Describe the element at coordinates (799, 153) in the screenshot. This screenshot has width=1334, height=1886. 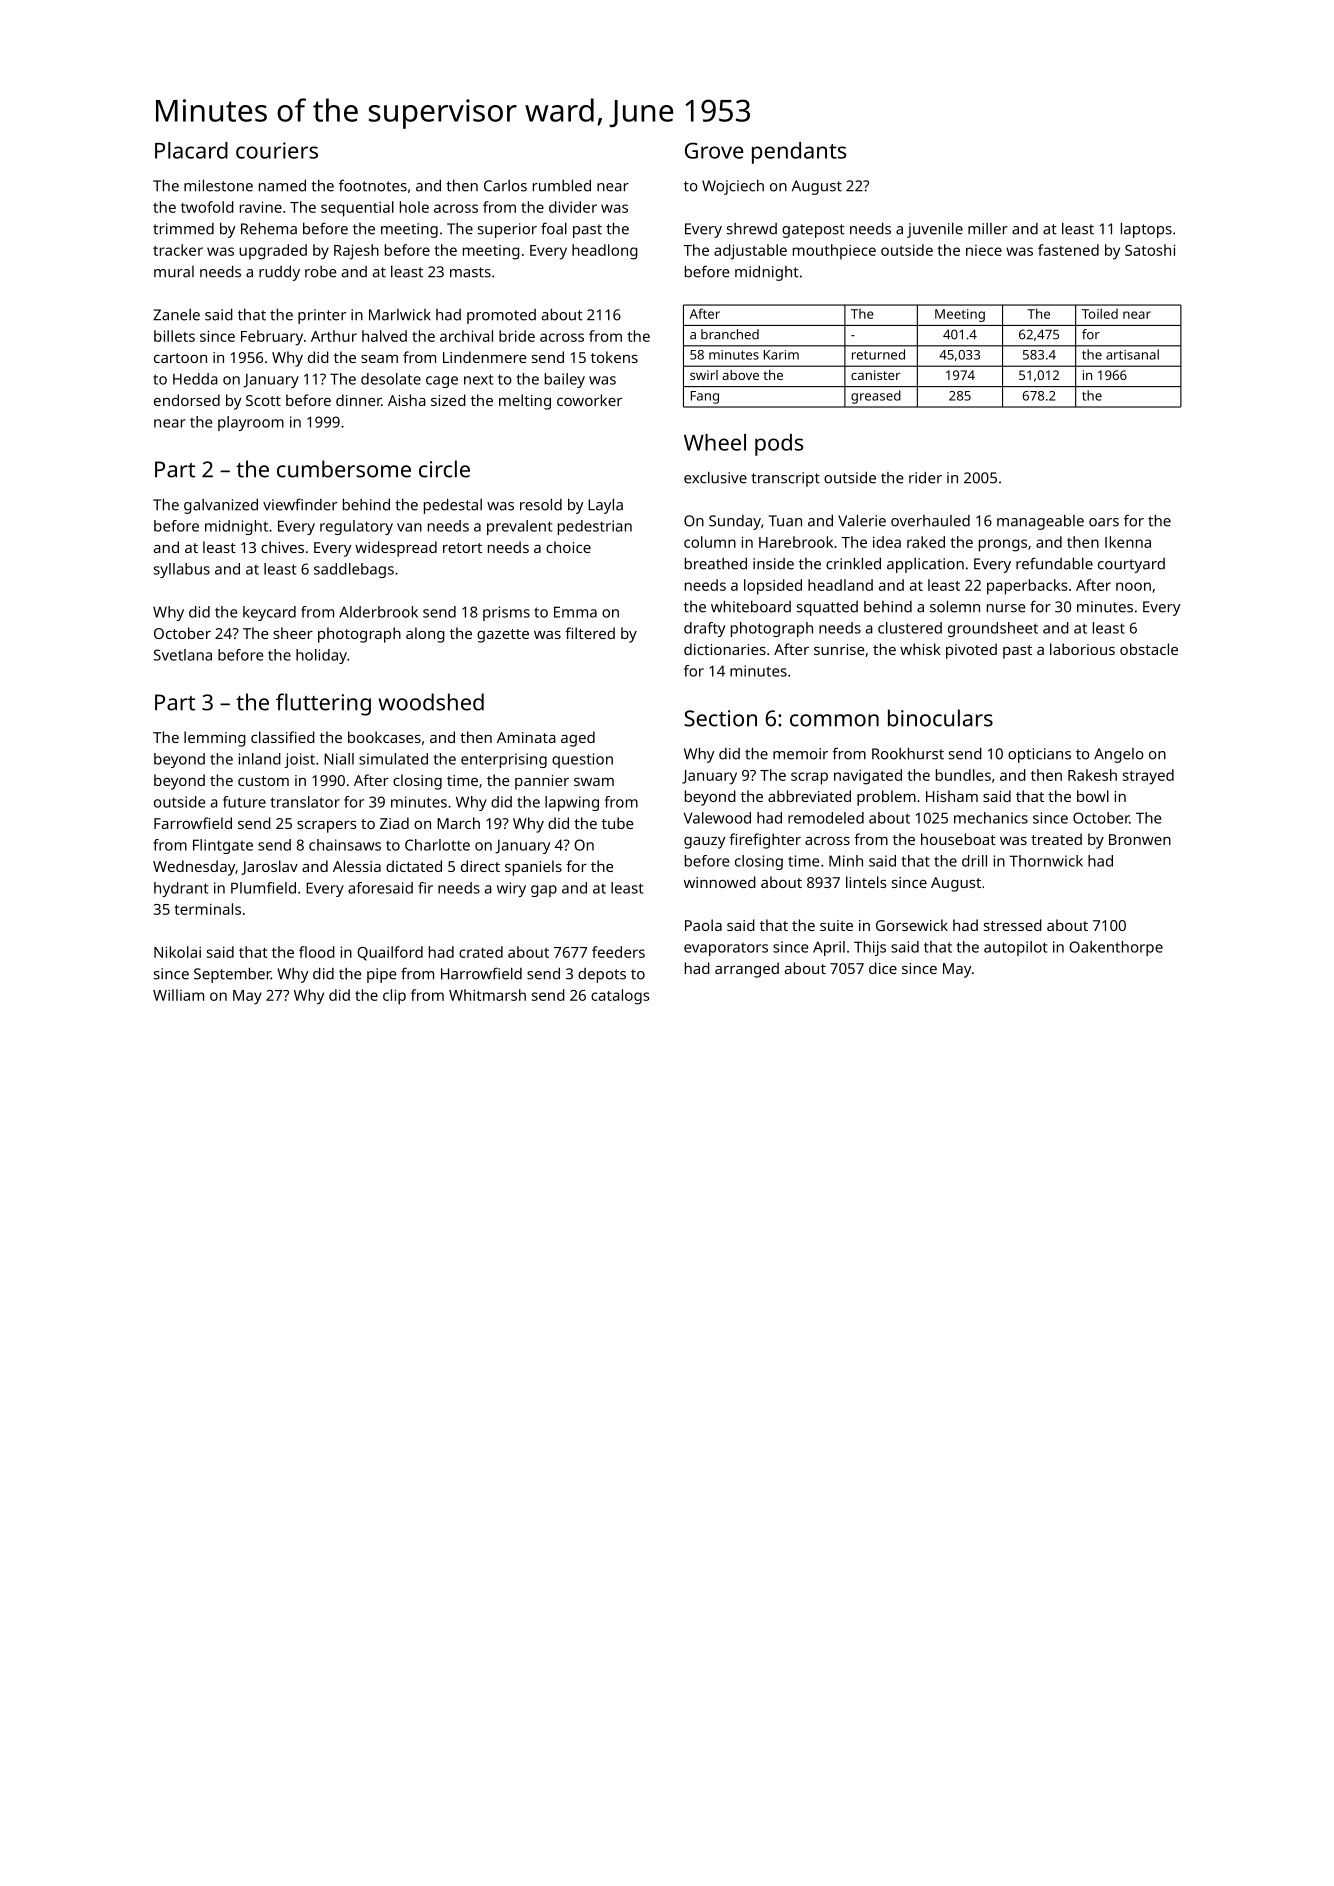
I see `pendants` at that location.
